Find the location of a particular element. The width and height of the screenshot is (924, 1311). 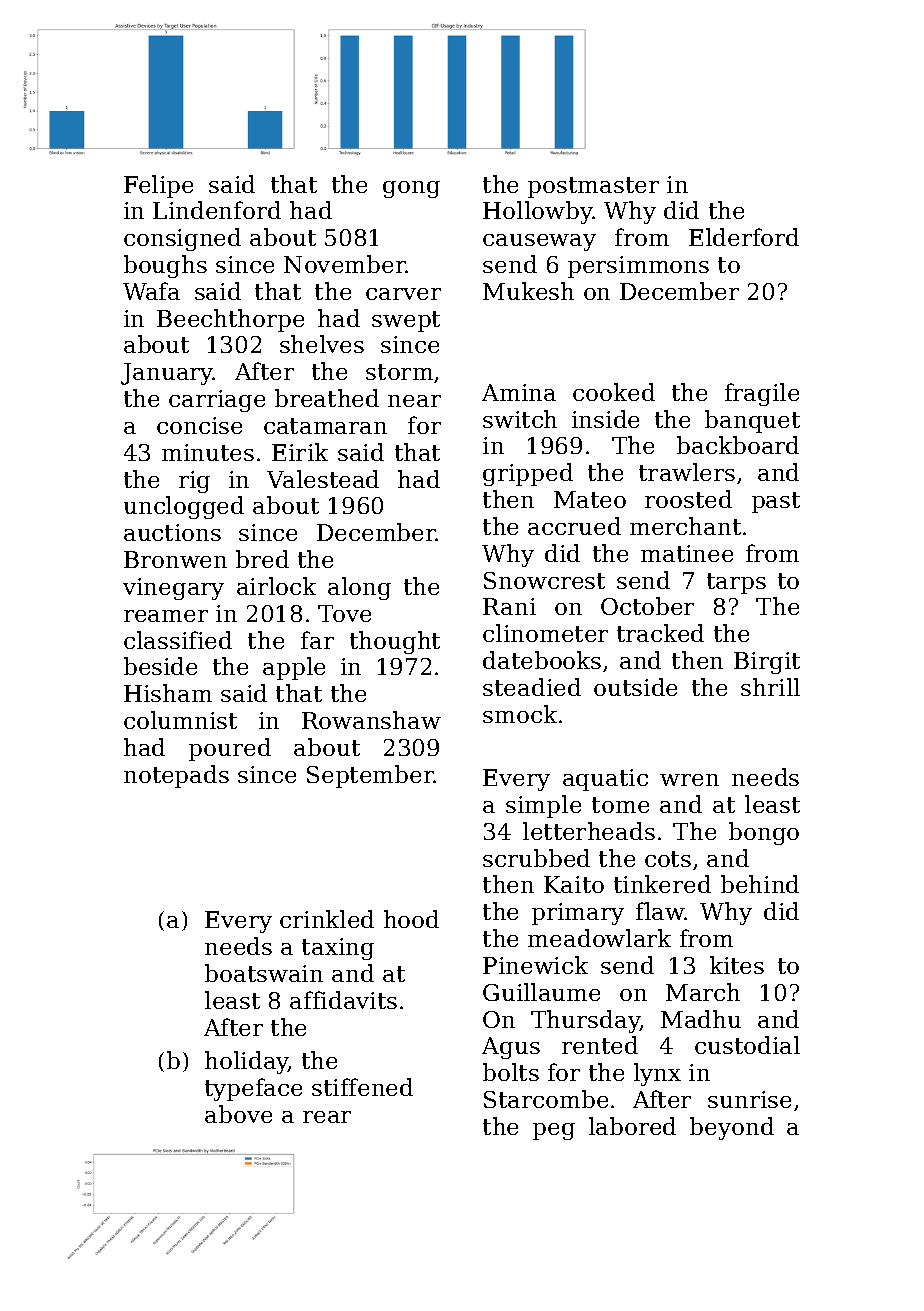

Felipe is located at coordinates (158, 186).
